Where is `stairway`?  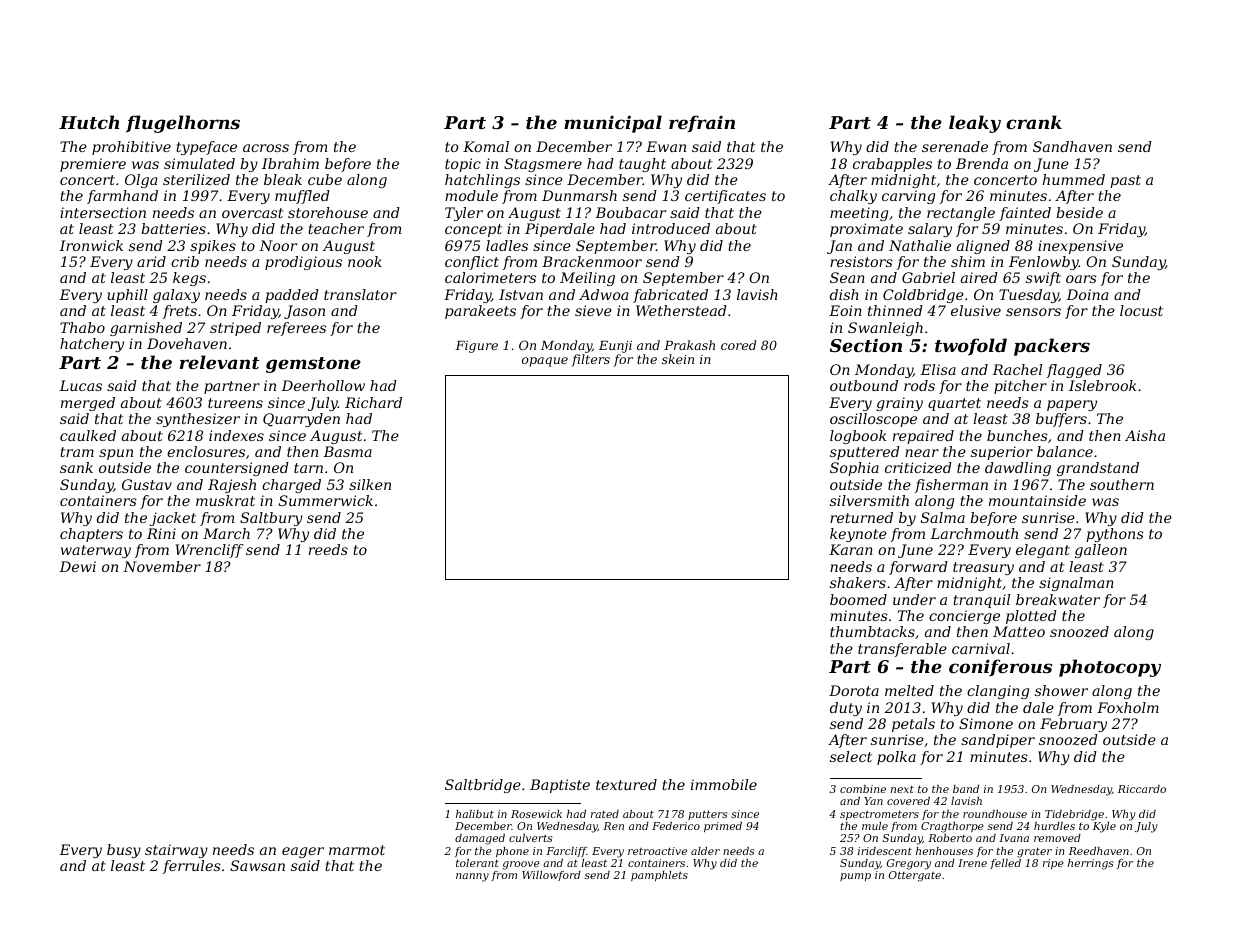
stairway is located at coordinates (176, 851).
